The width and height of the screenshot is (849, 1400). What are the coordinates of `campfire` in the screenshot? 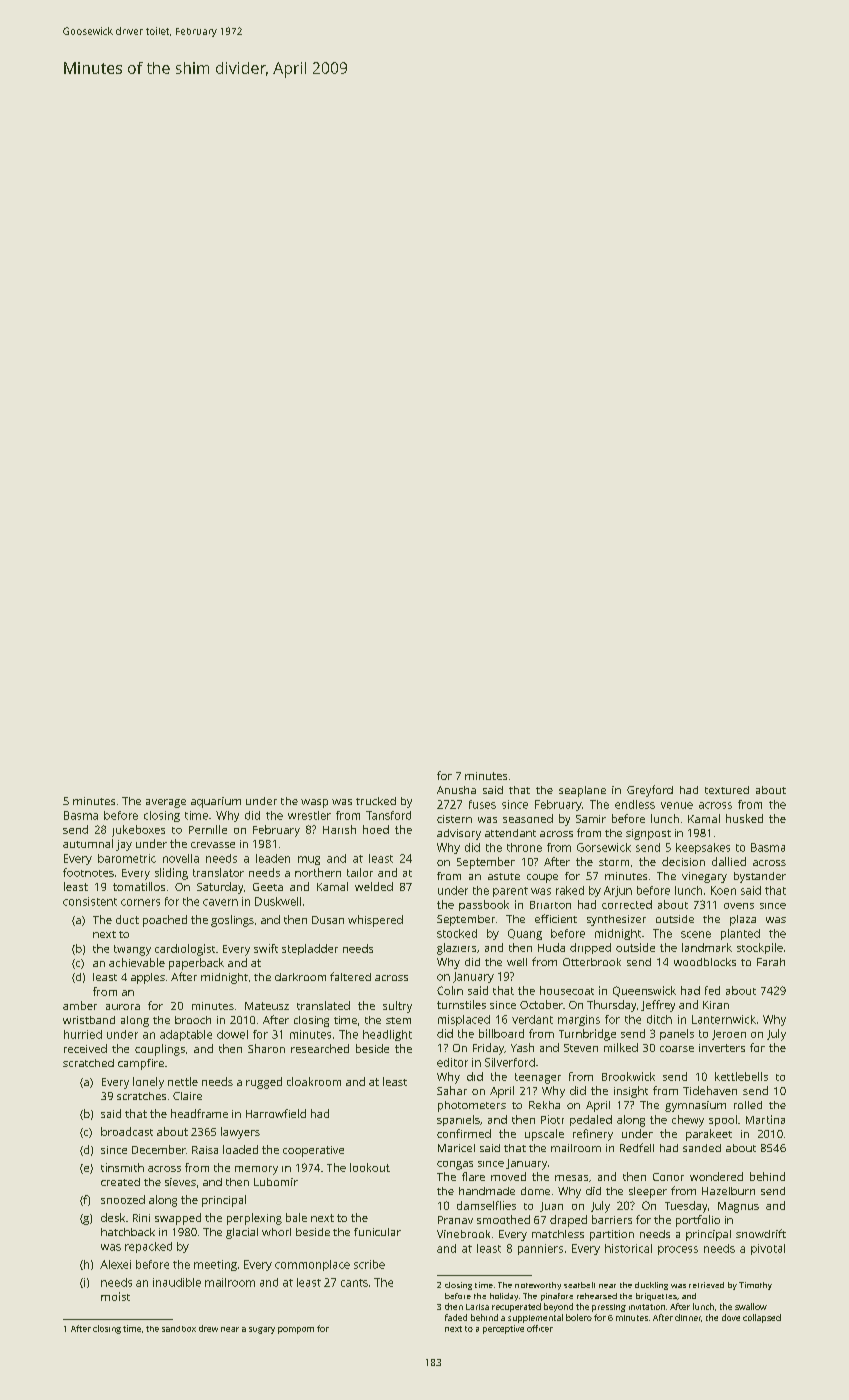 It's located at (141, 1064).
